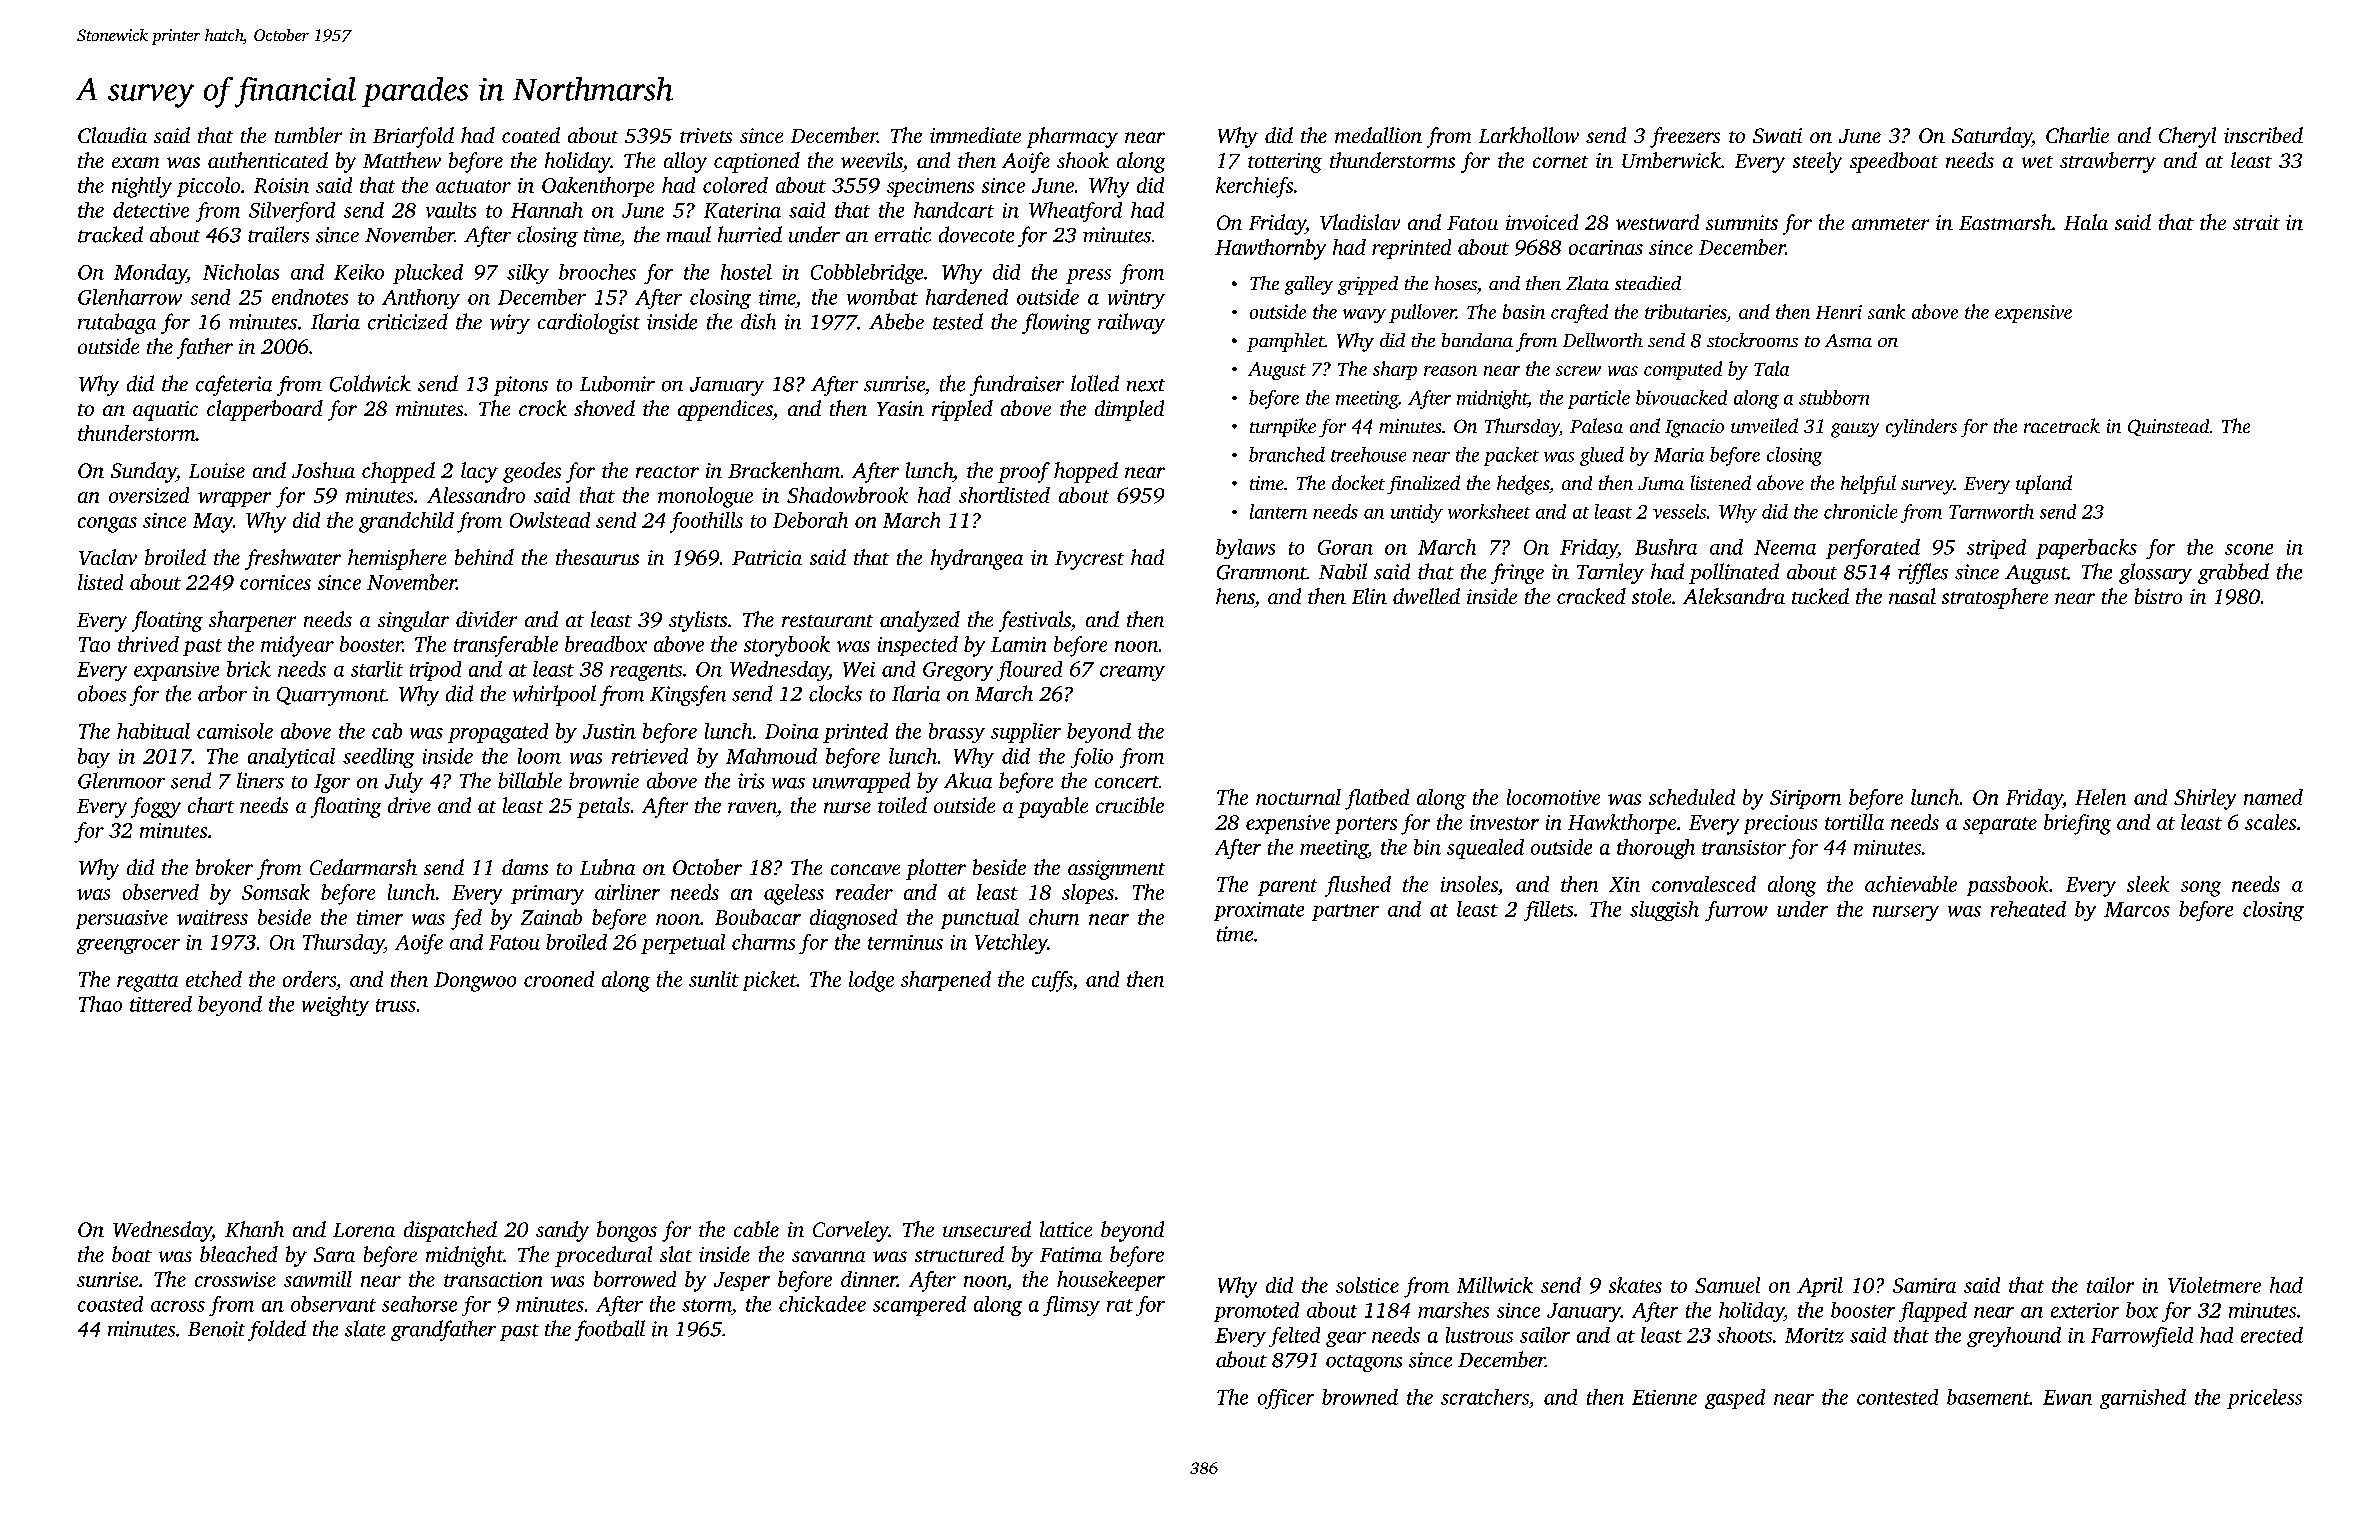 The image size is (2380, 1540). What do you see at coordinates (370, 383) in the screenshot?
I see `Coldwick` at bounding box center [370, 383].
